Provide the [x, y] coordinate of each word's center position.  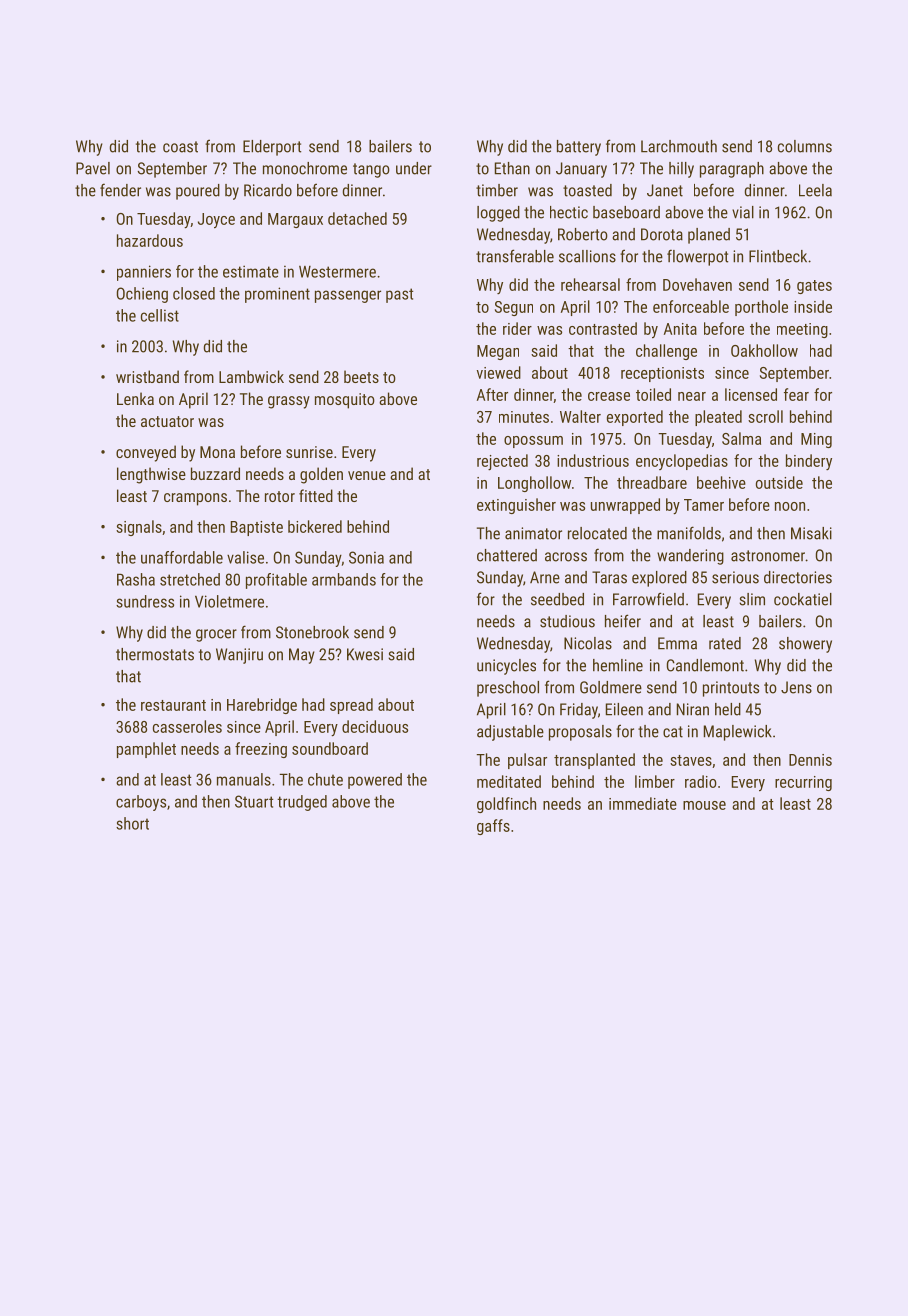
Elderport [272, 148]
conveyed [146, 453]
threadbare [652, 482]
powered [375, 781]
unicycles [506, 667]
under [414, 168]
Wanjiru [239, 656]
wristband [147, 376]
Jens [796, 687]
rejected [502, 462]
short [132, 823]
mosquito [345, 401]
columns [805, 146]
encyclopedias [682, 462]
